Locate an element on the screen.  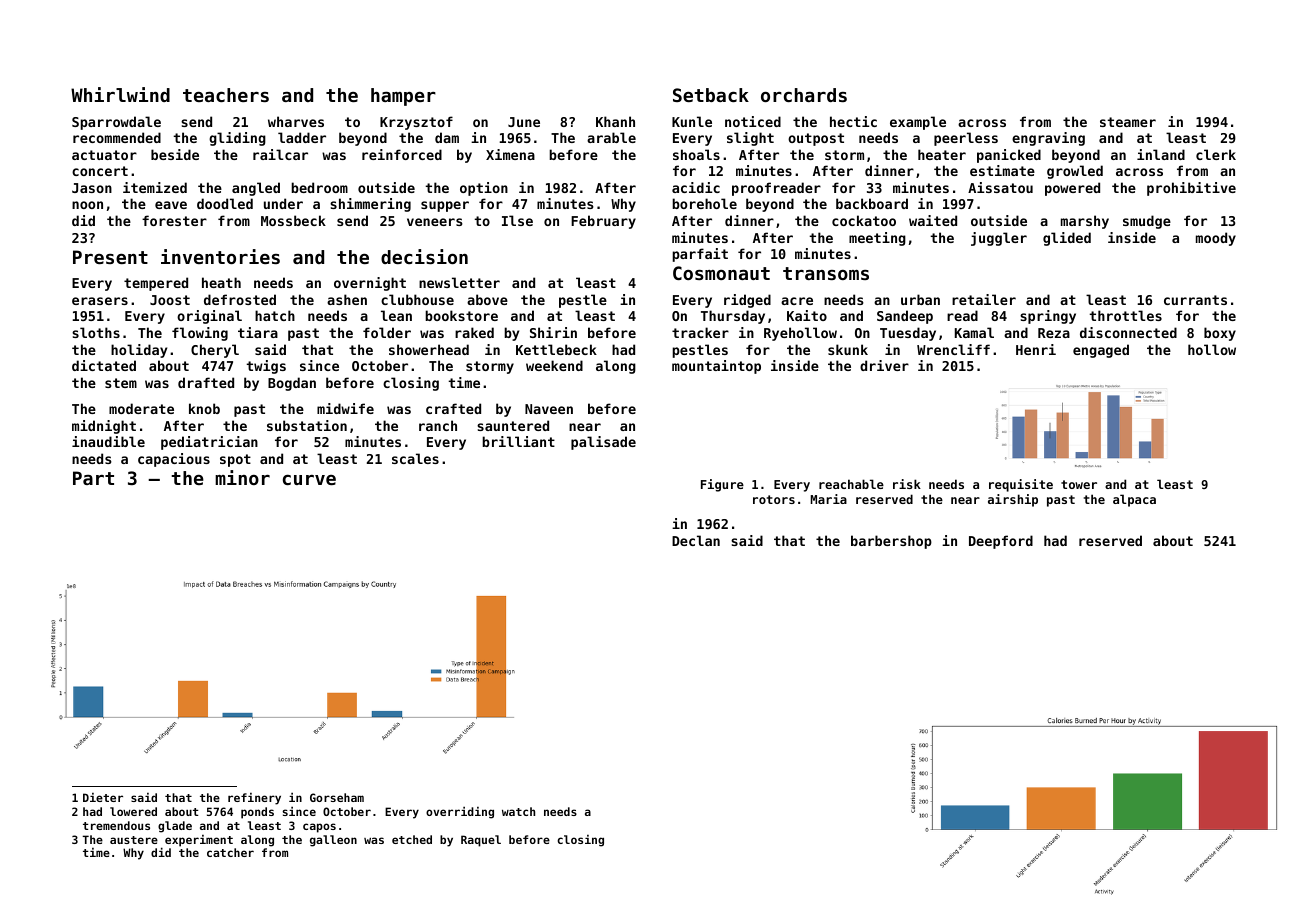
tiara is located at coordinates (258, 332).
